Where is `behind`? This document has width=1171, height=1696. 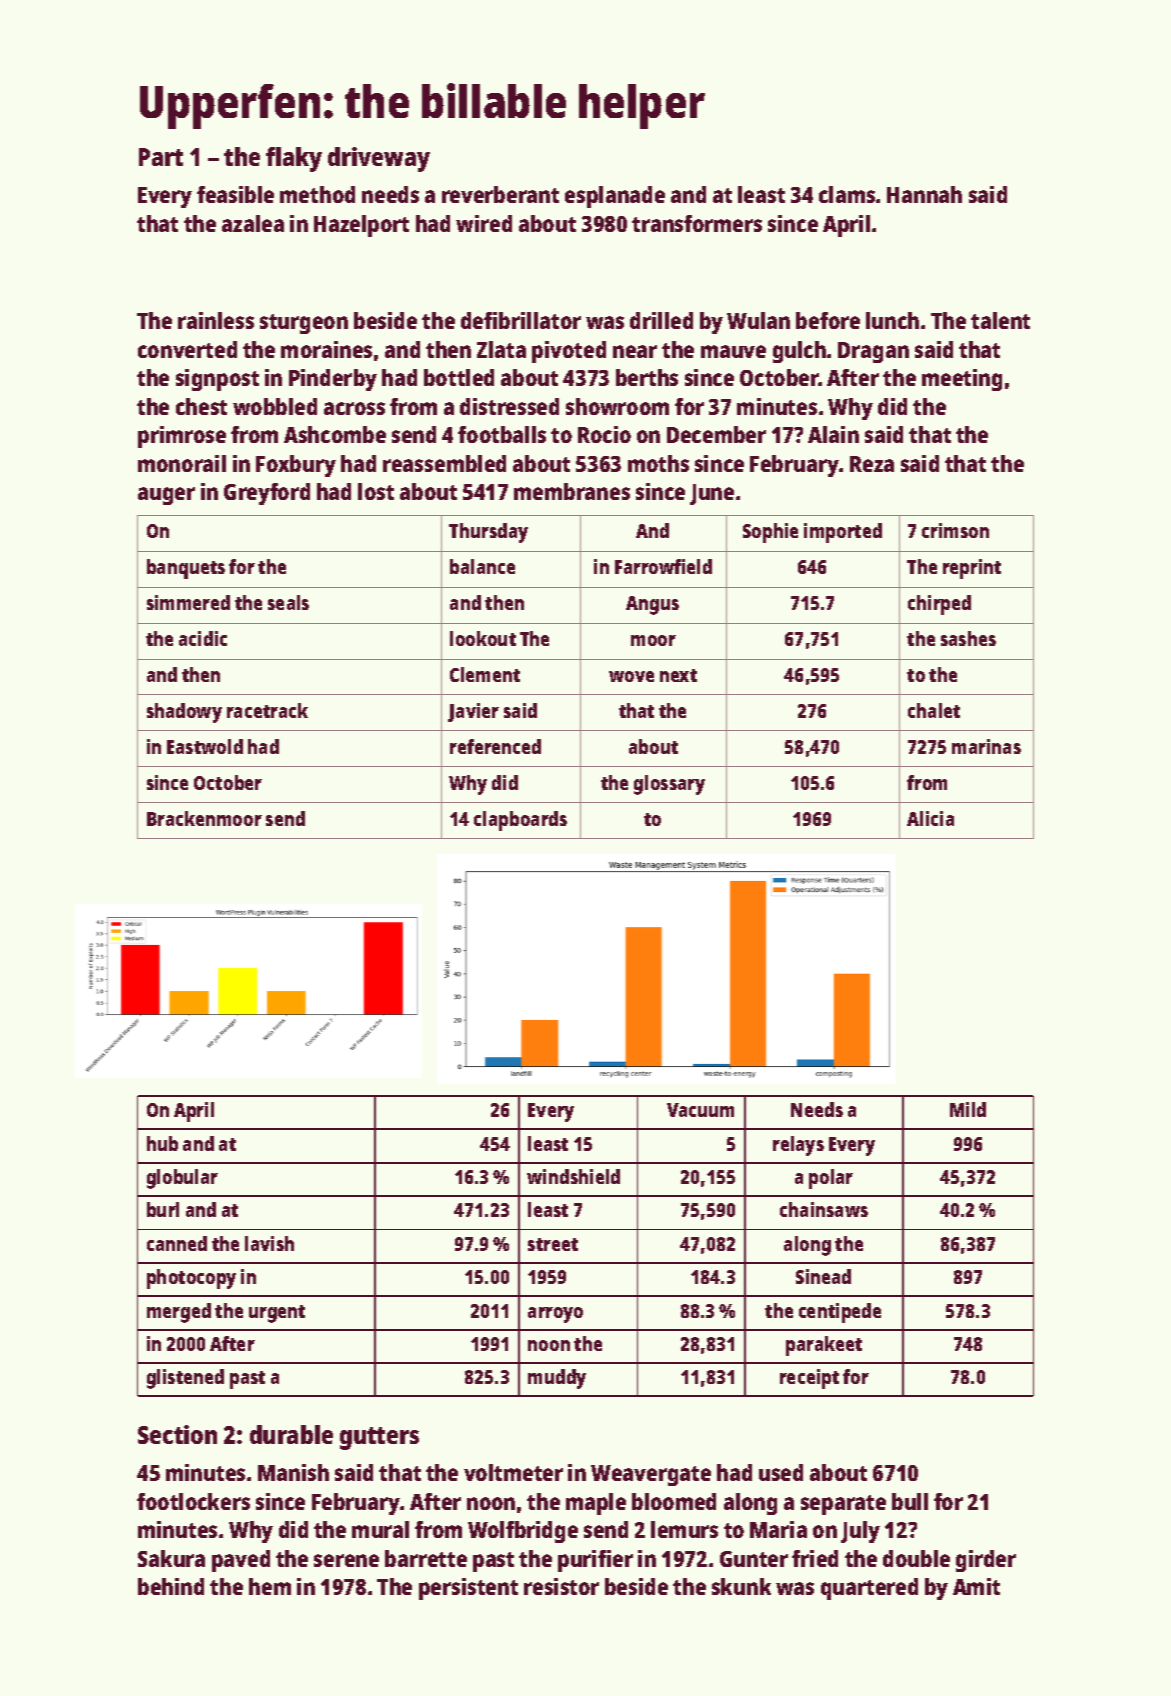 behind is located at coordinates (171, 1586).
